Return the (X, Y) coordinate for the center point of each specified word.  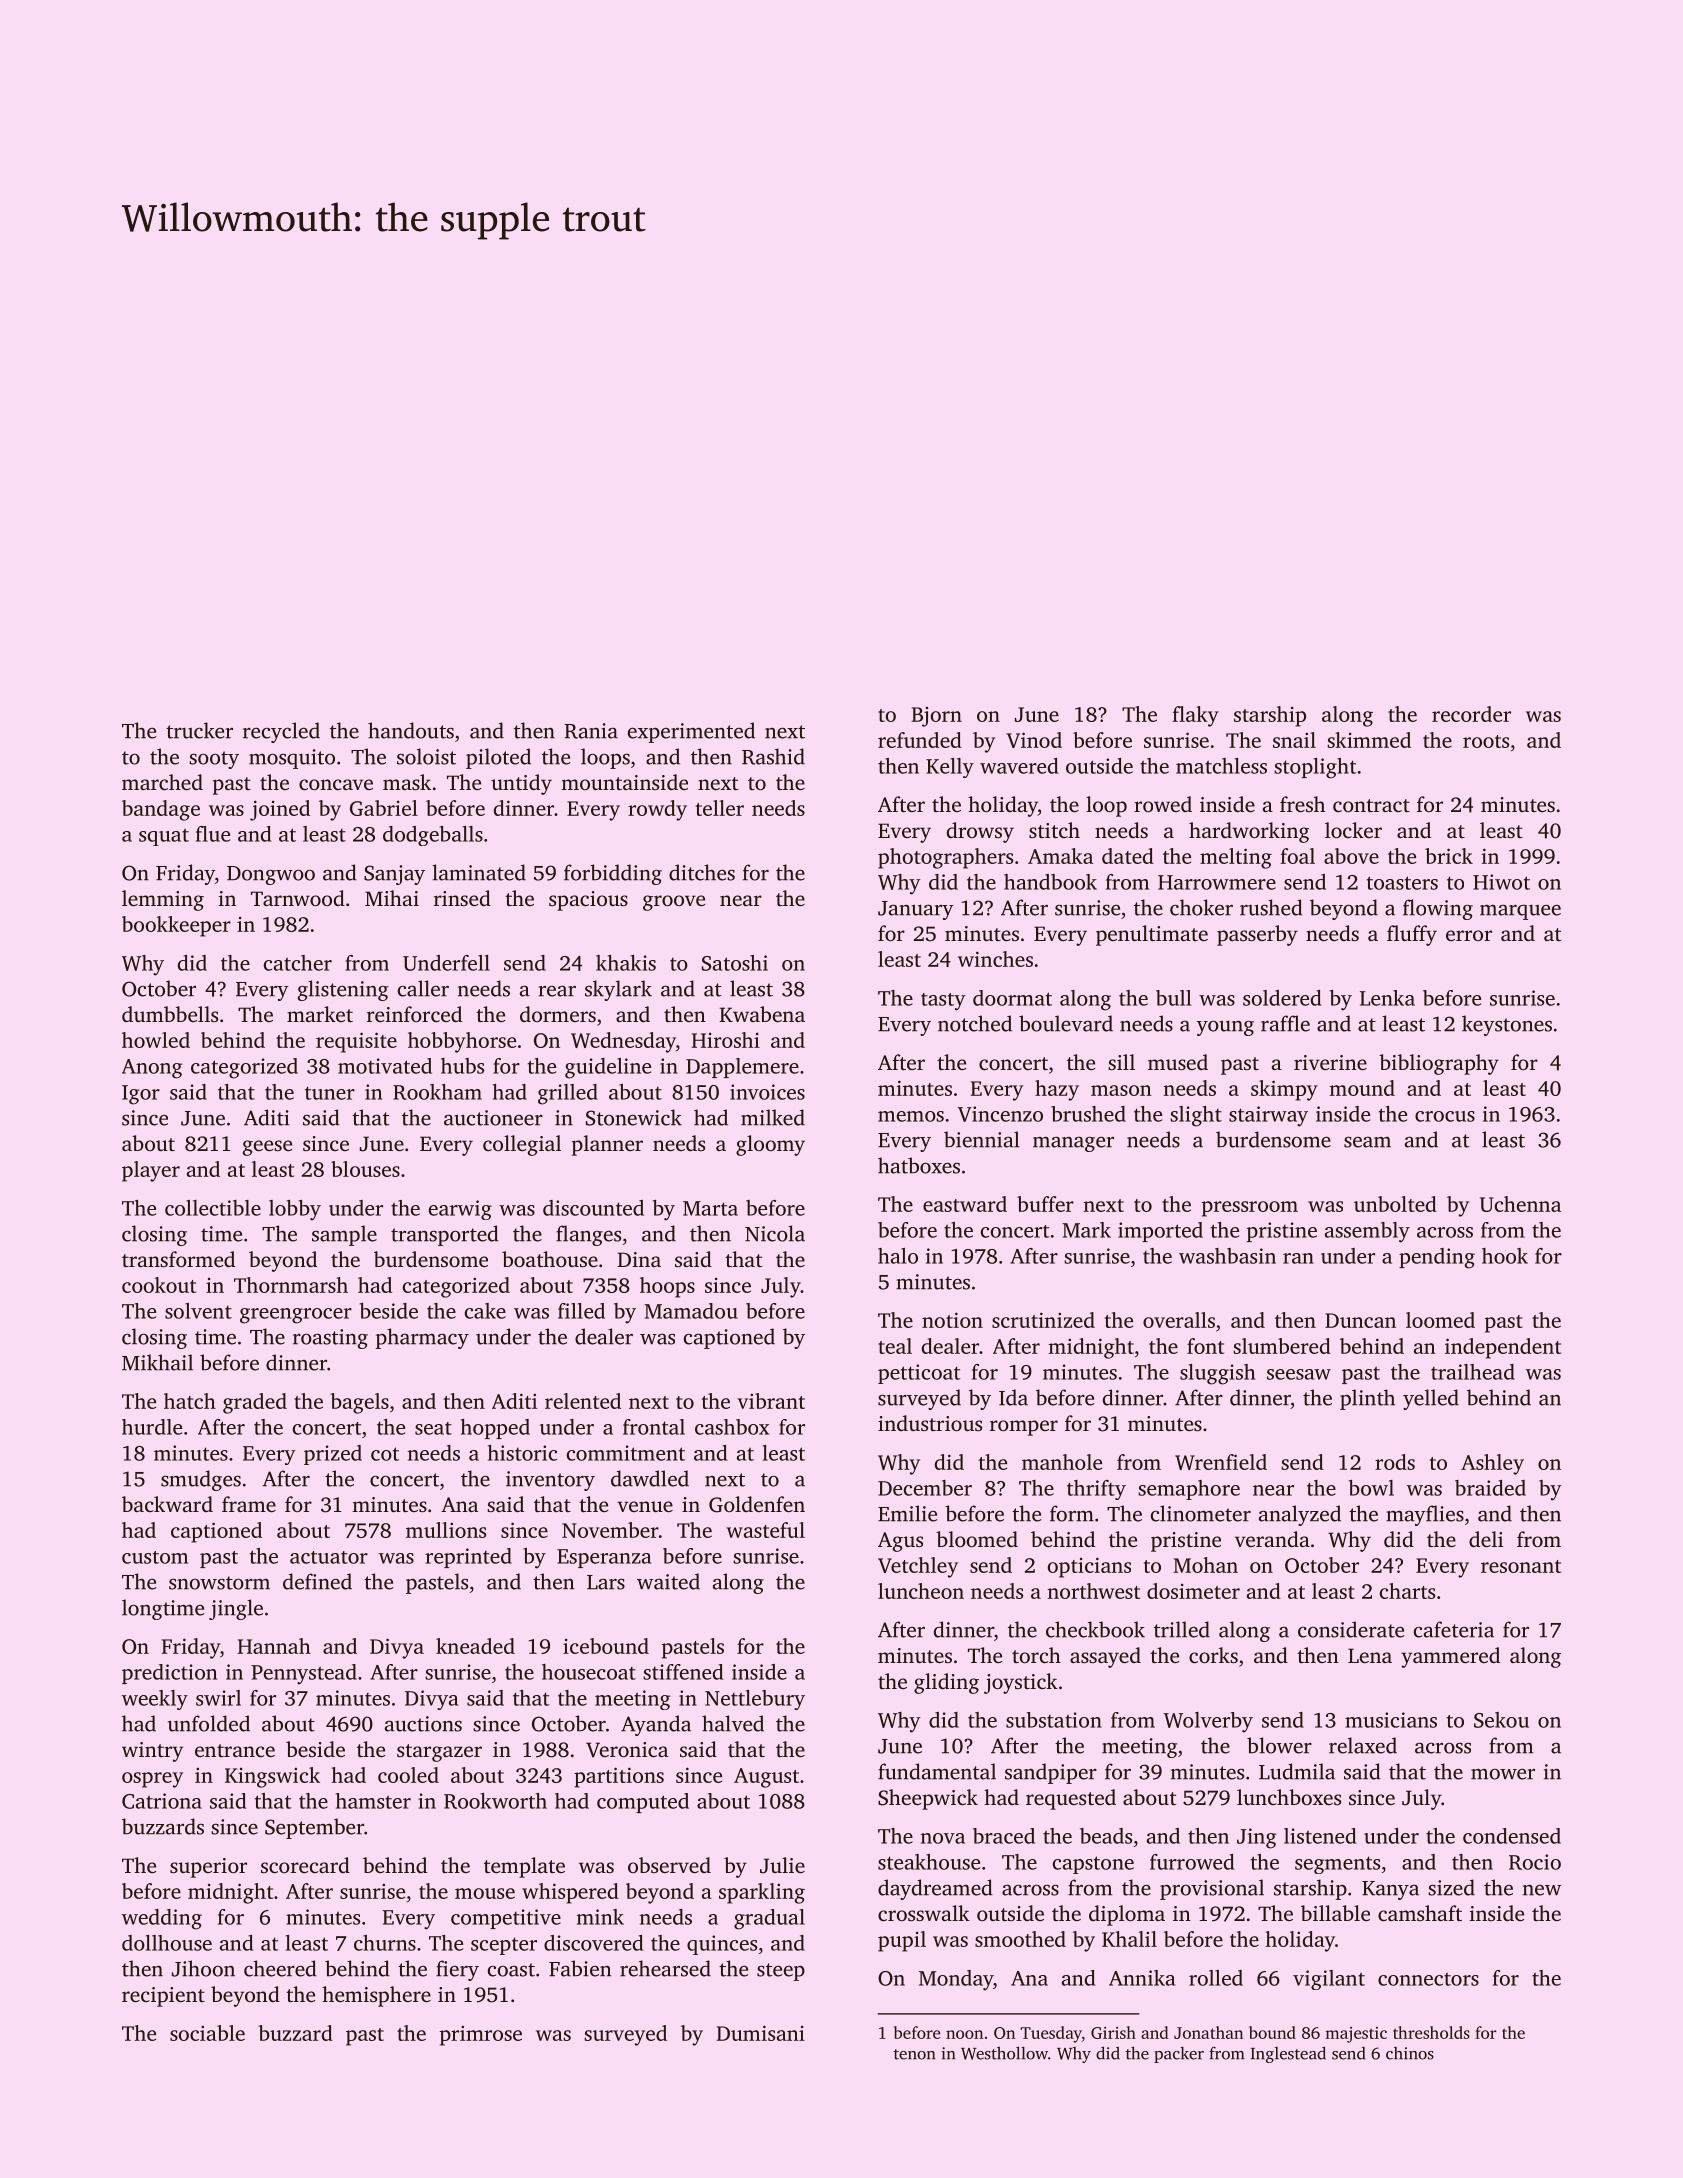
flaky (1195, 716)
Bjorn (937, 717)
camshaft (1420, 1913)
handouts (411, 730)
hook (1505, 1256)
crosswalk (924, 1913)
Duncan (1360, 1320)
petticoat (919, 1374)
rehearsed (665, 1968)
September (314, 1828)
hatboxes (919, 1165)
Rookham (437, 1092)
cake (485, 1311)
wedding (162, 1919)
